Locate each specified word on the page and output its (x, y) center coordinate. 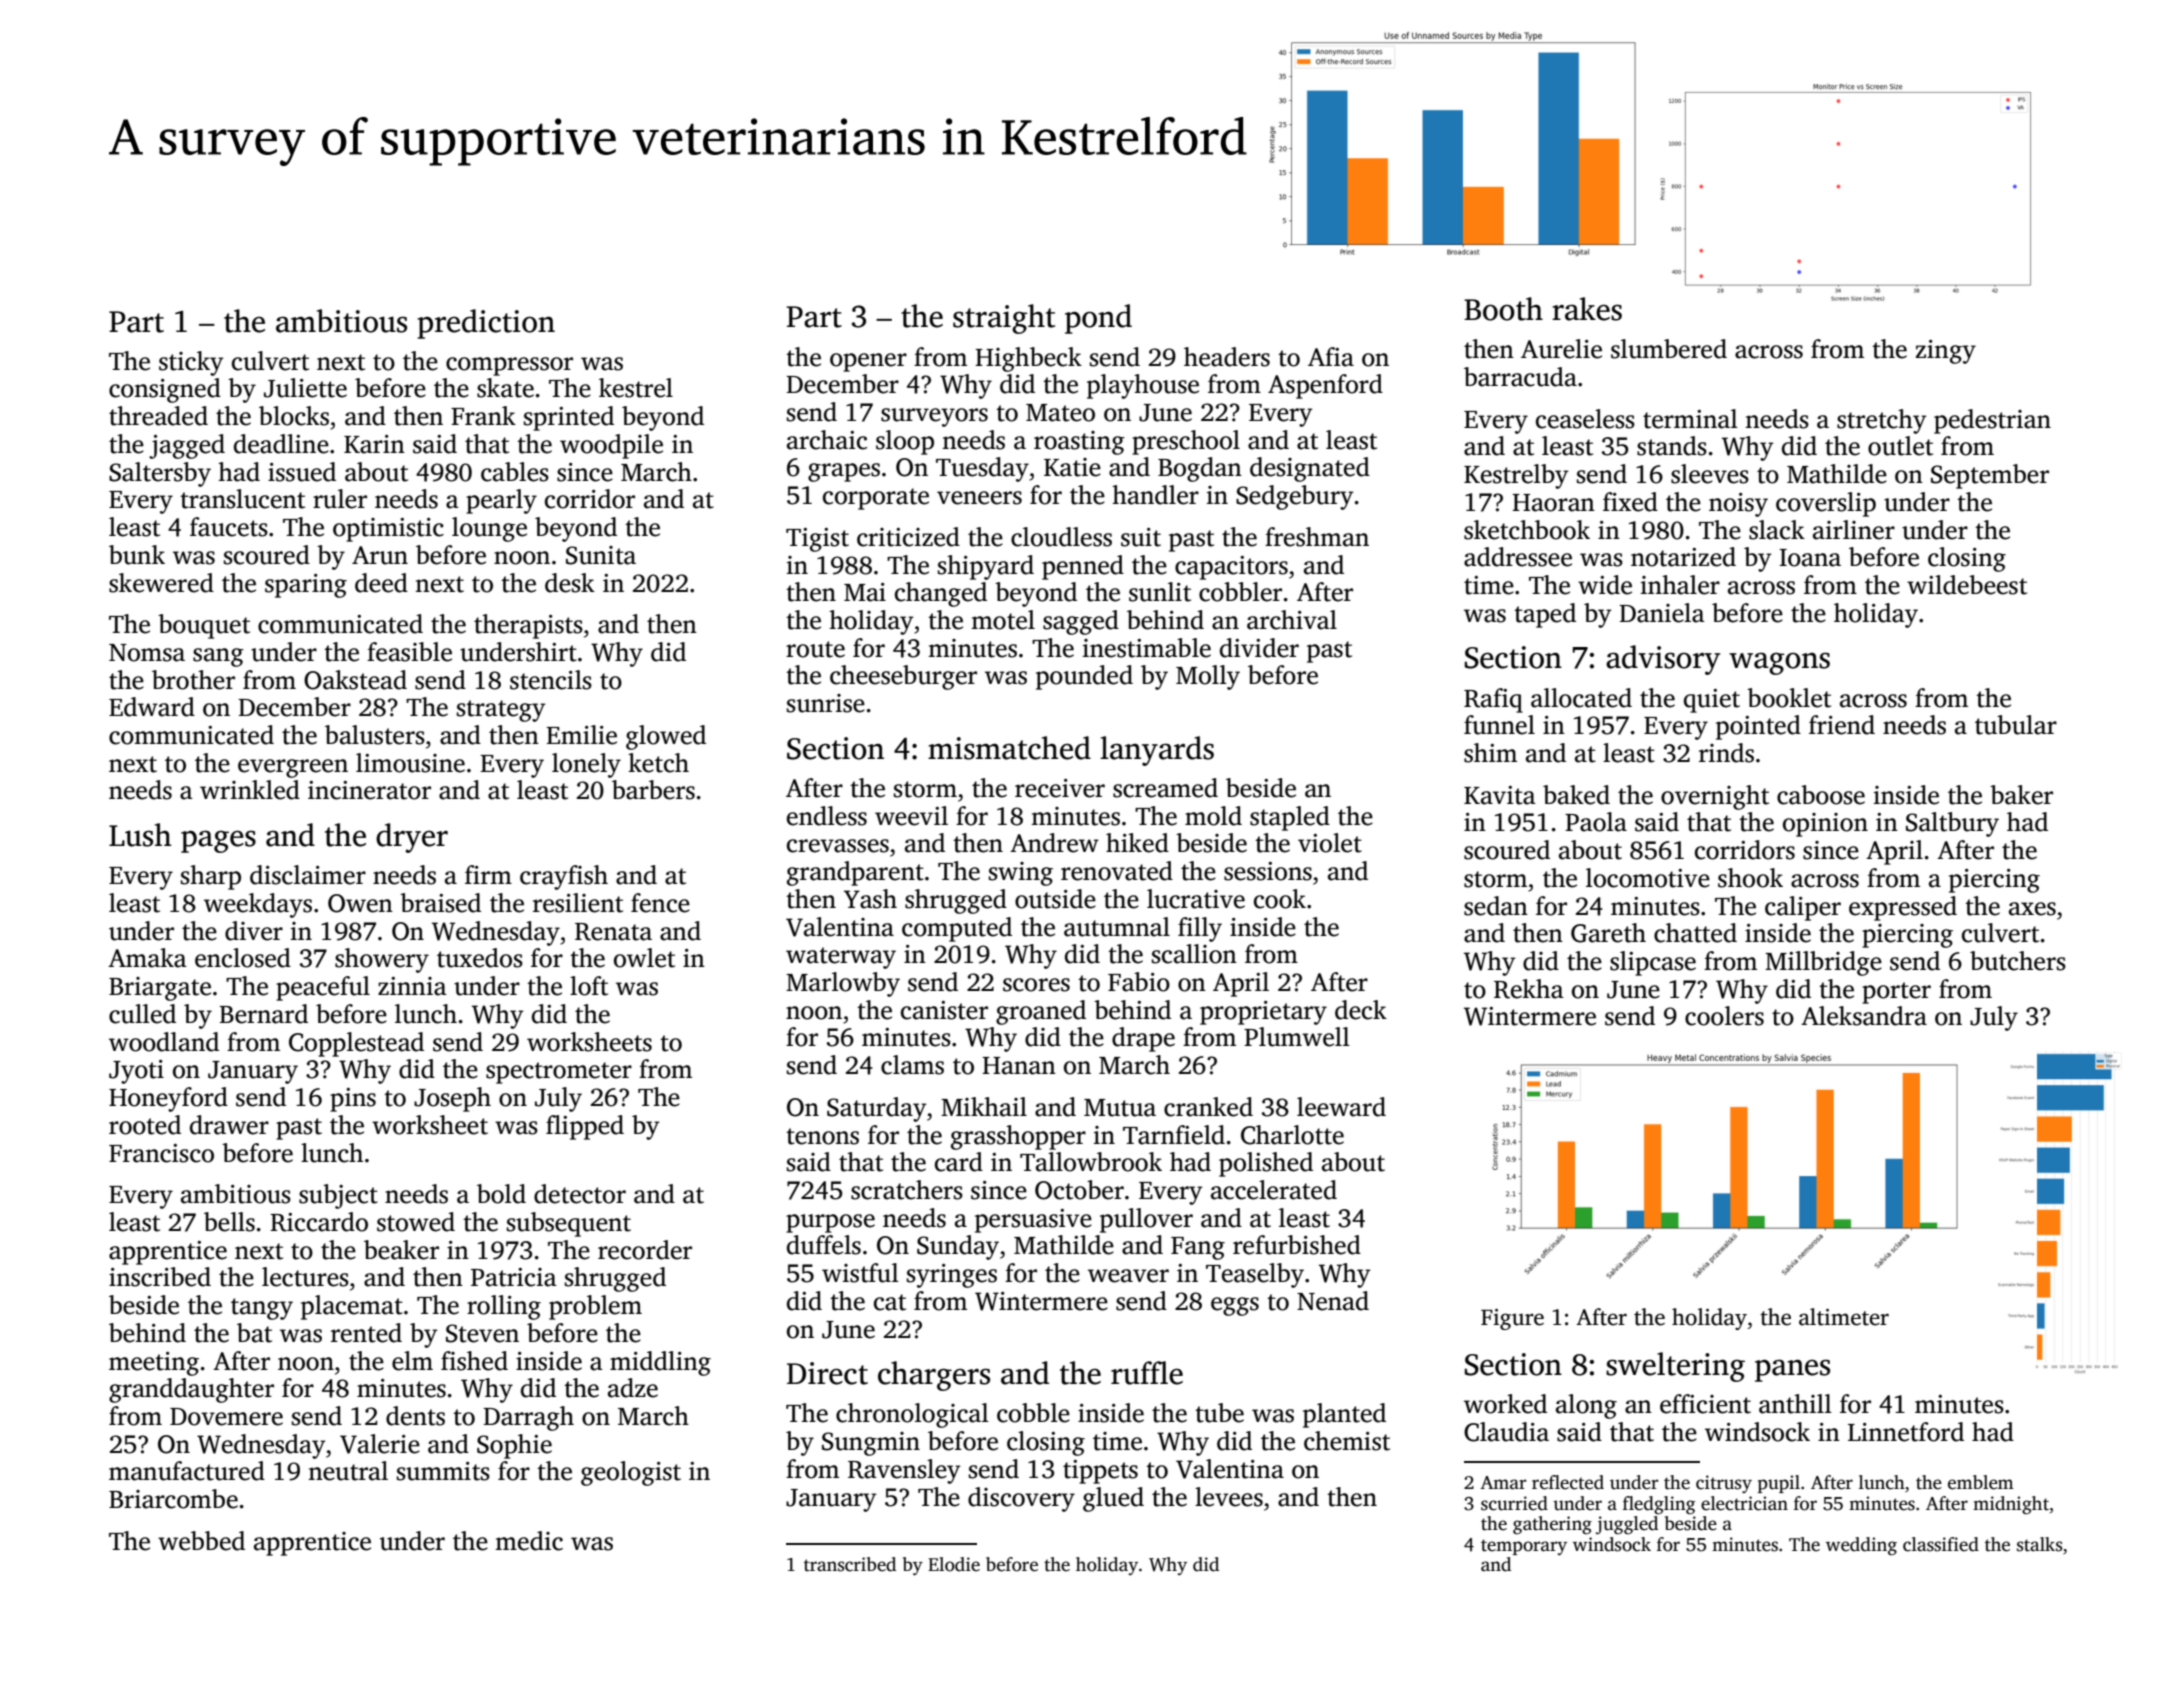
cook (1280, 899)
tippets (1100, 1472)
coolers (1724, 1016)
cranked (1208, 1107)
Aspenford (1325, 386)
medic (529, 1541)
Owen (360, 903)
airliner (1854, 530)
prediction (486, 324)
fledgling (1659, 1505)
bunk (137, 555)
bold (501, 1194)
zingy (1946, 352)
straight (1004, 319)
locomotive (1648, 878)
